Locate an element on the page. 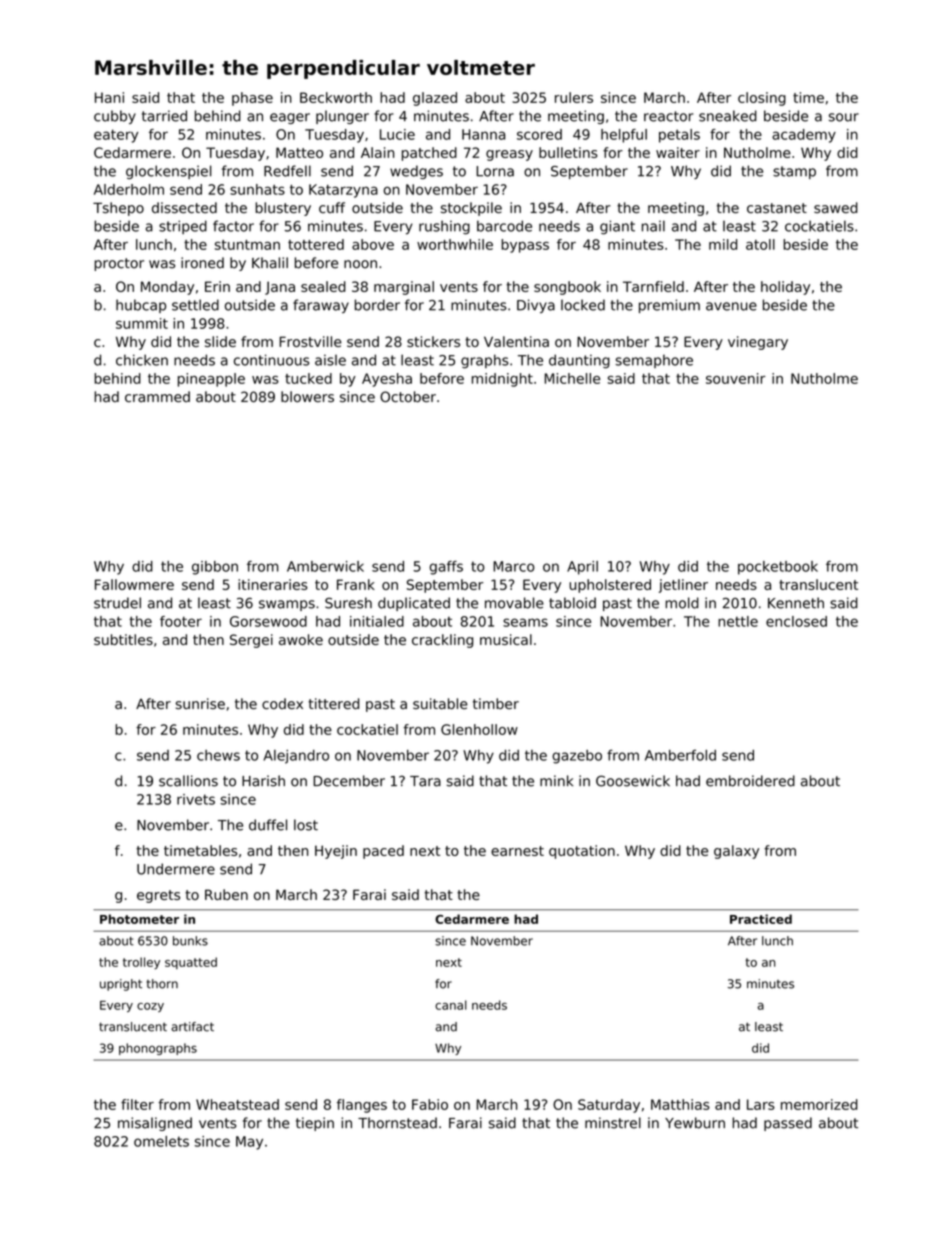 The width and height of the document is (952, 1233). aisle is located at coordinates (330, 360).
